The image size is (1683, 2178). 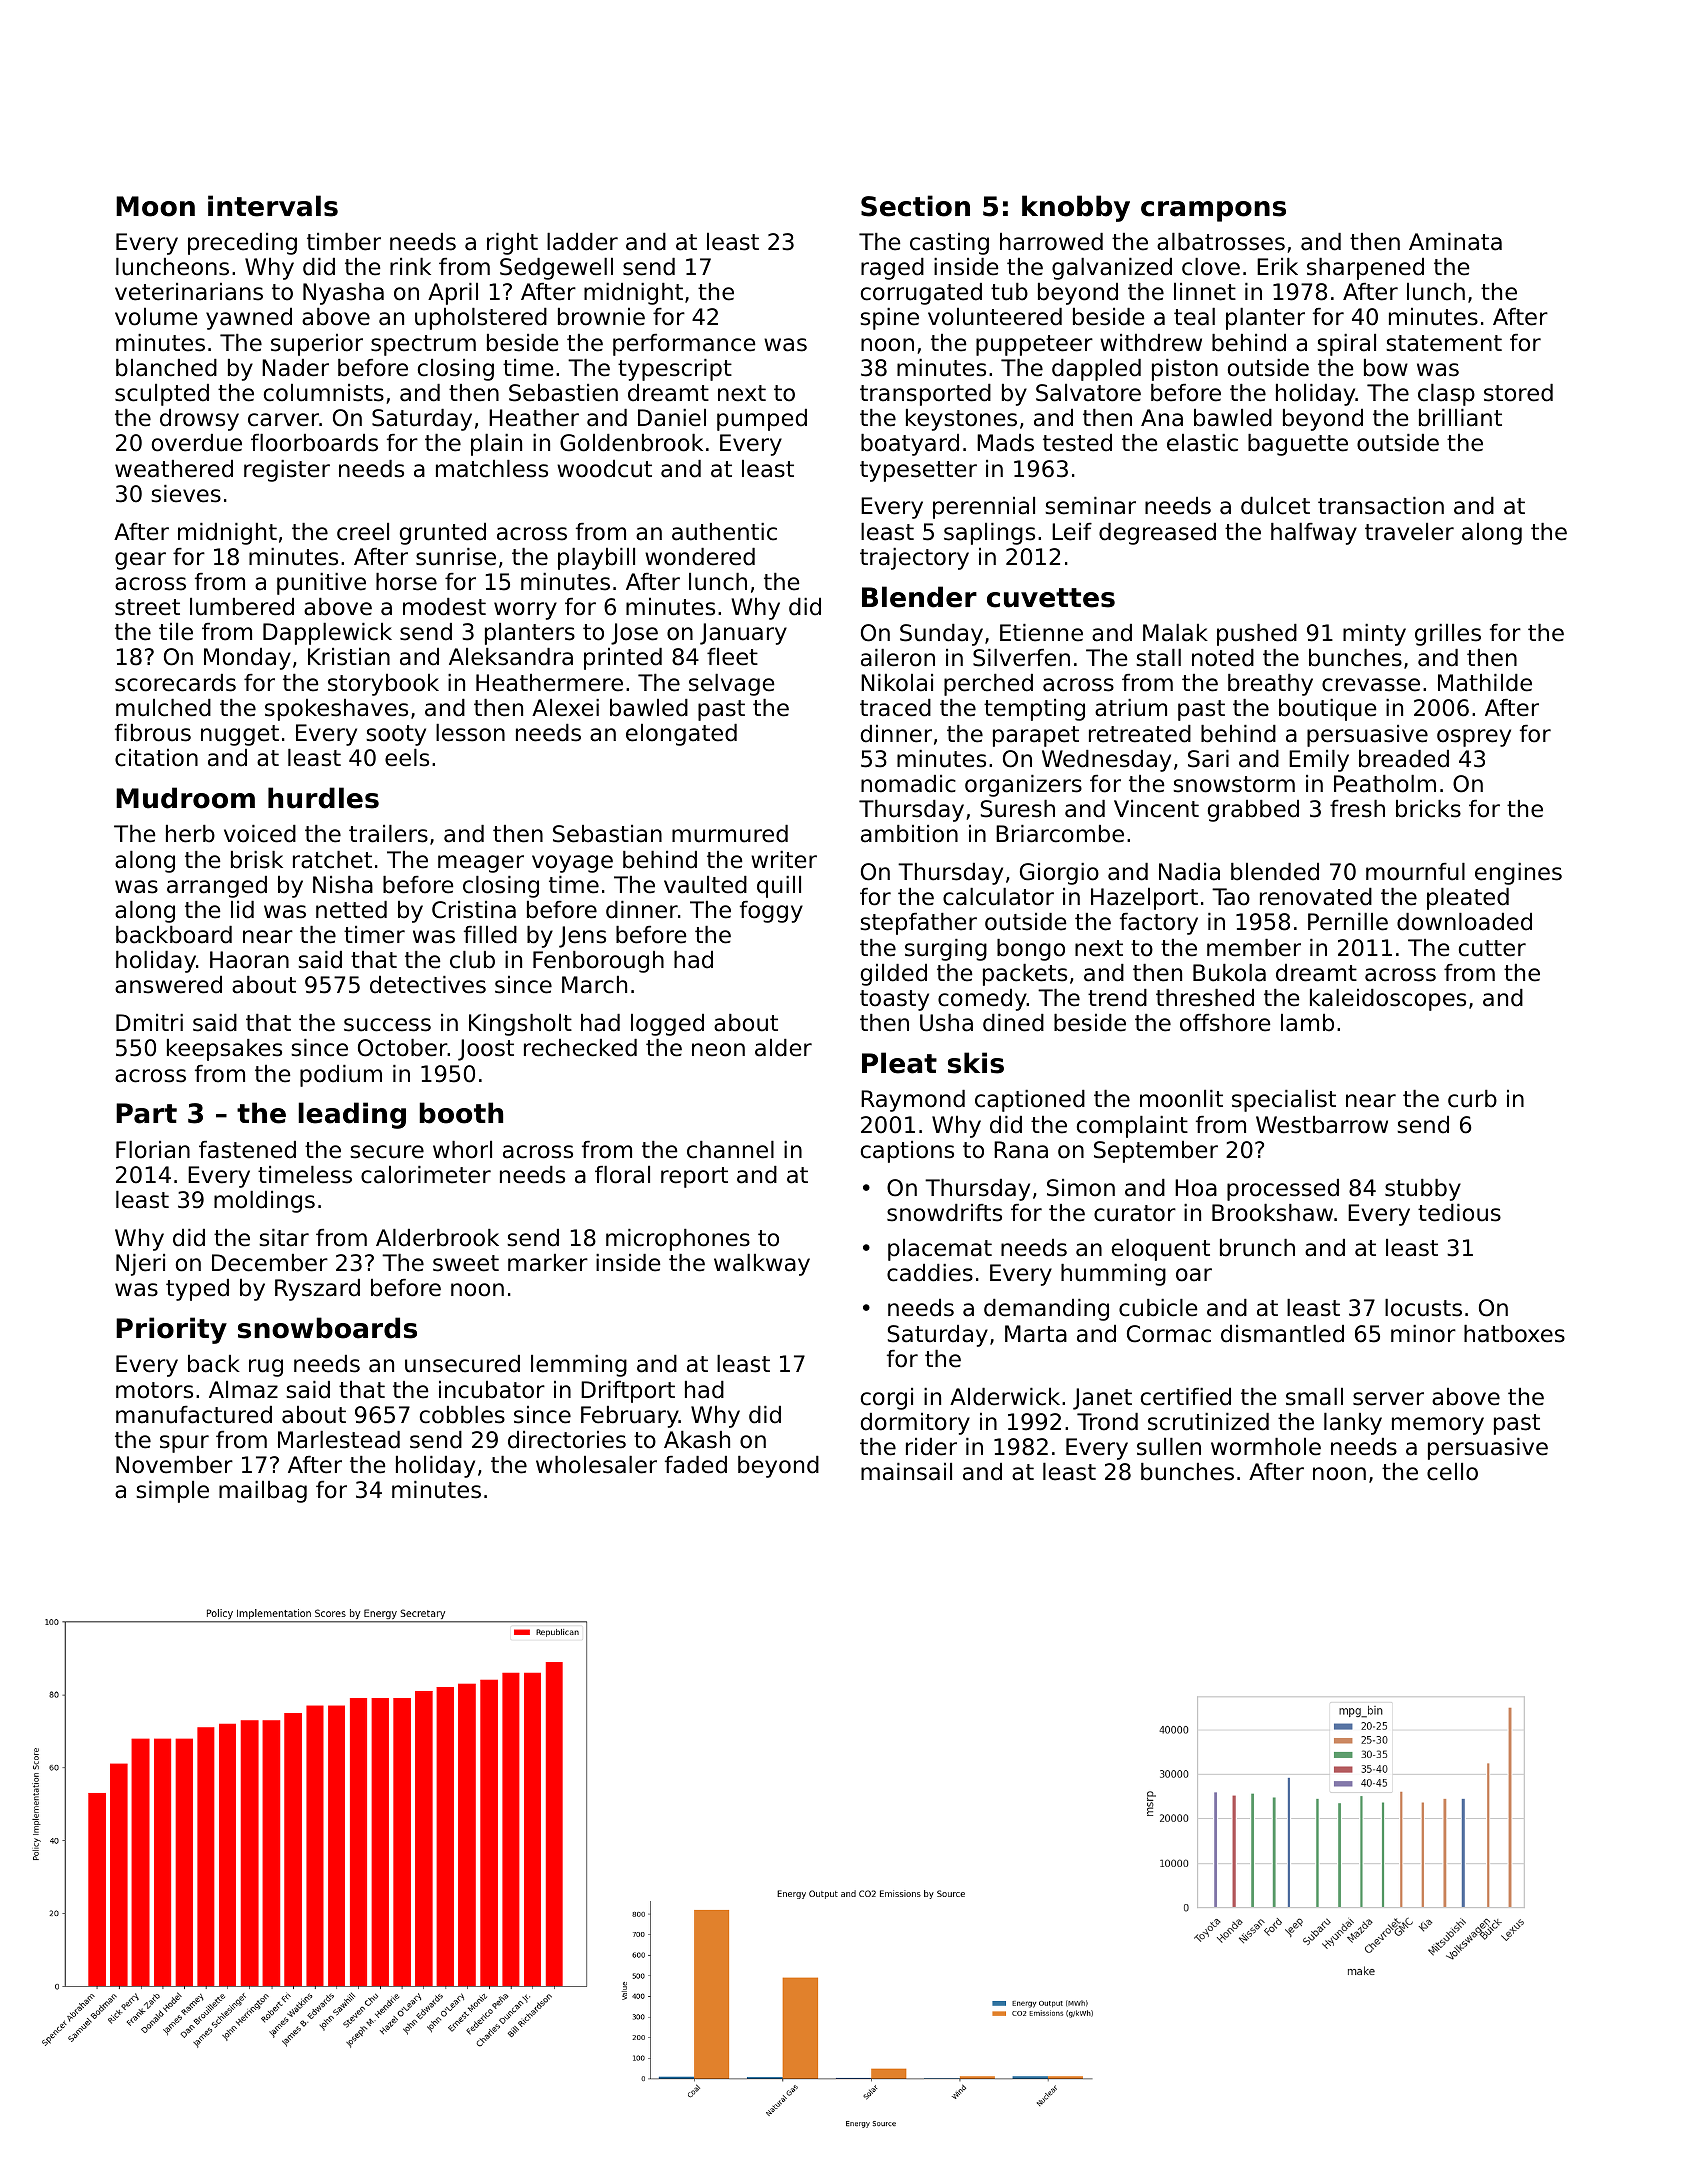 I want to click on vaulted, so click(x=705, y=885).
